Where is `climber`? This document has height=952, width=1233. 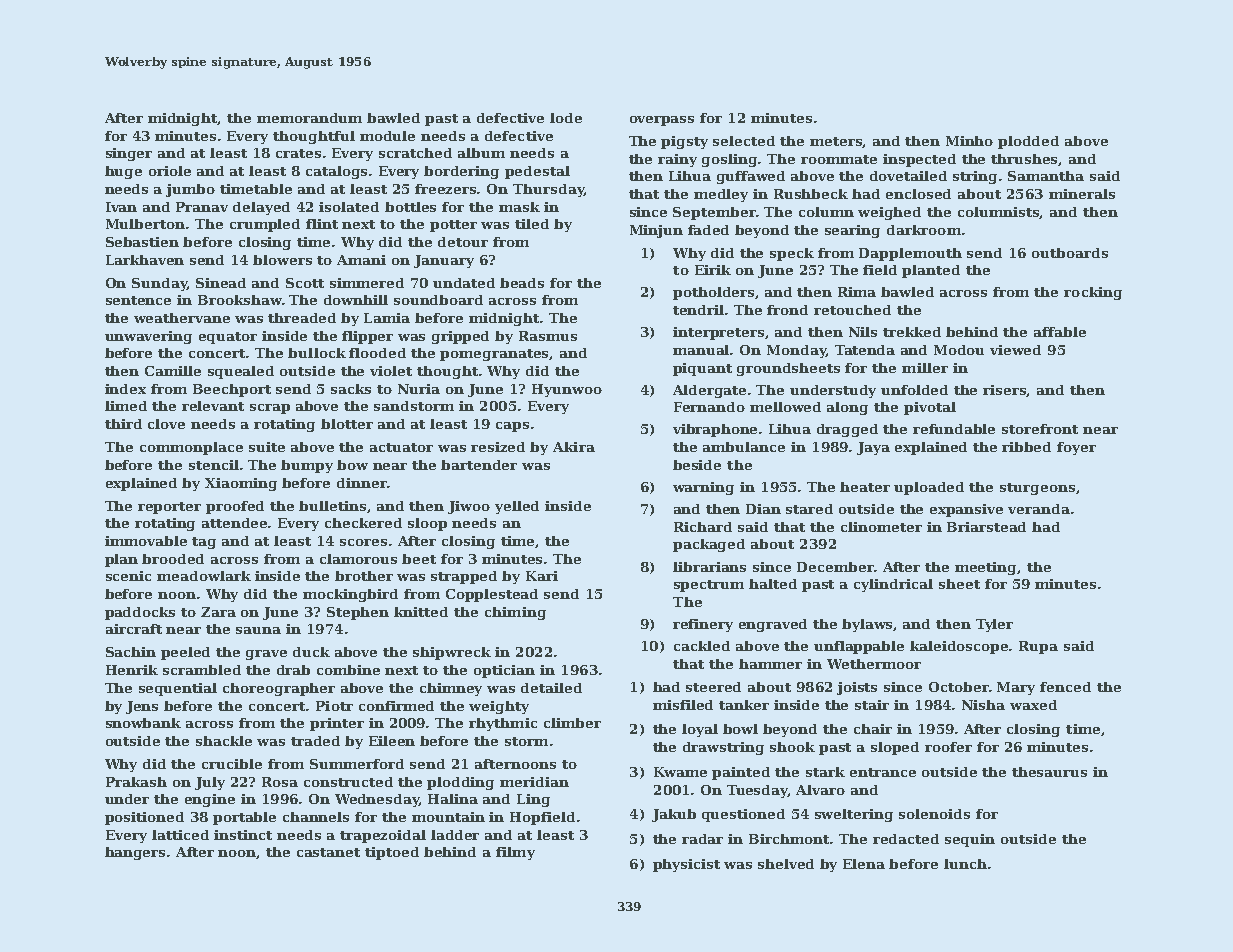 climber is located at coordinates (572, 723).
